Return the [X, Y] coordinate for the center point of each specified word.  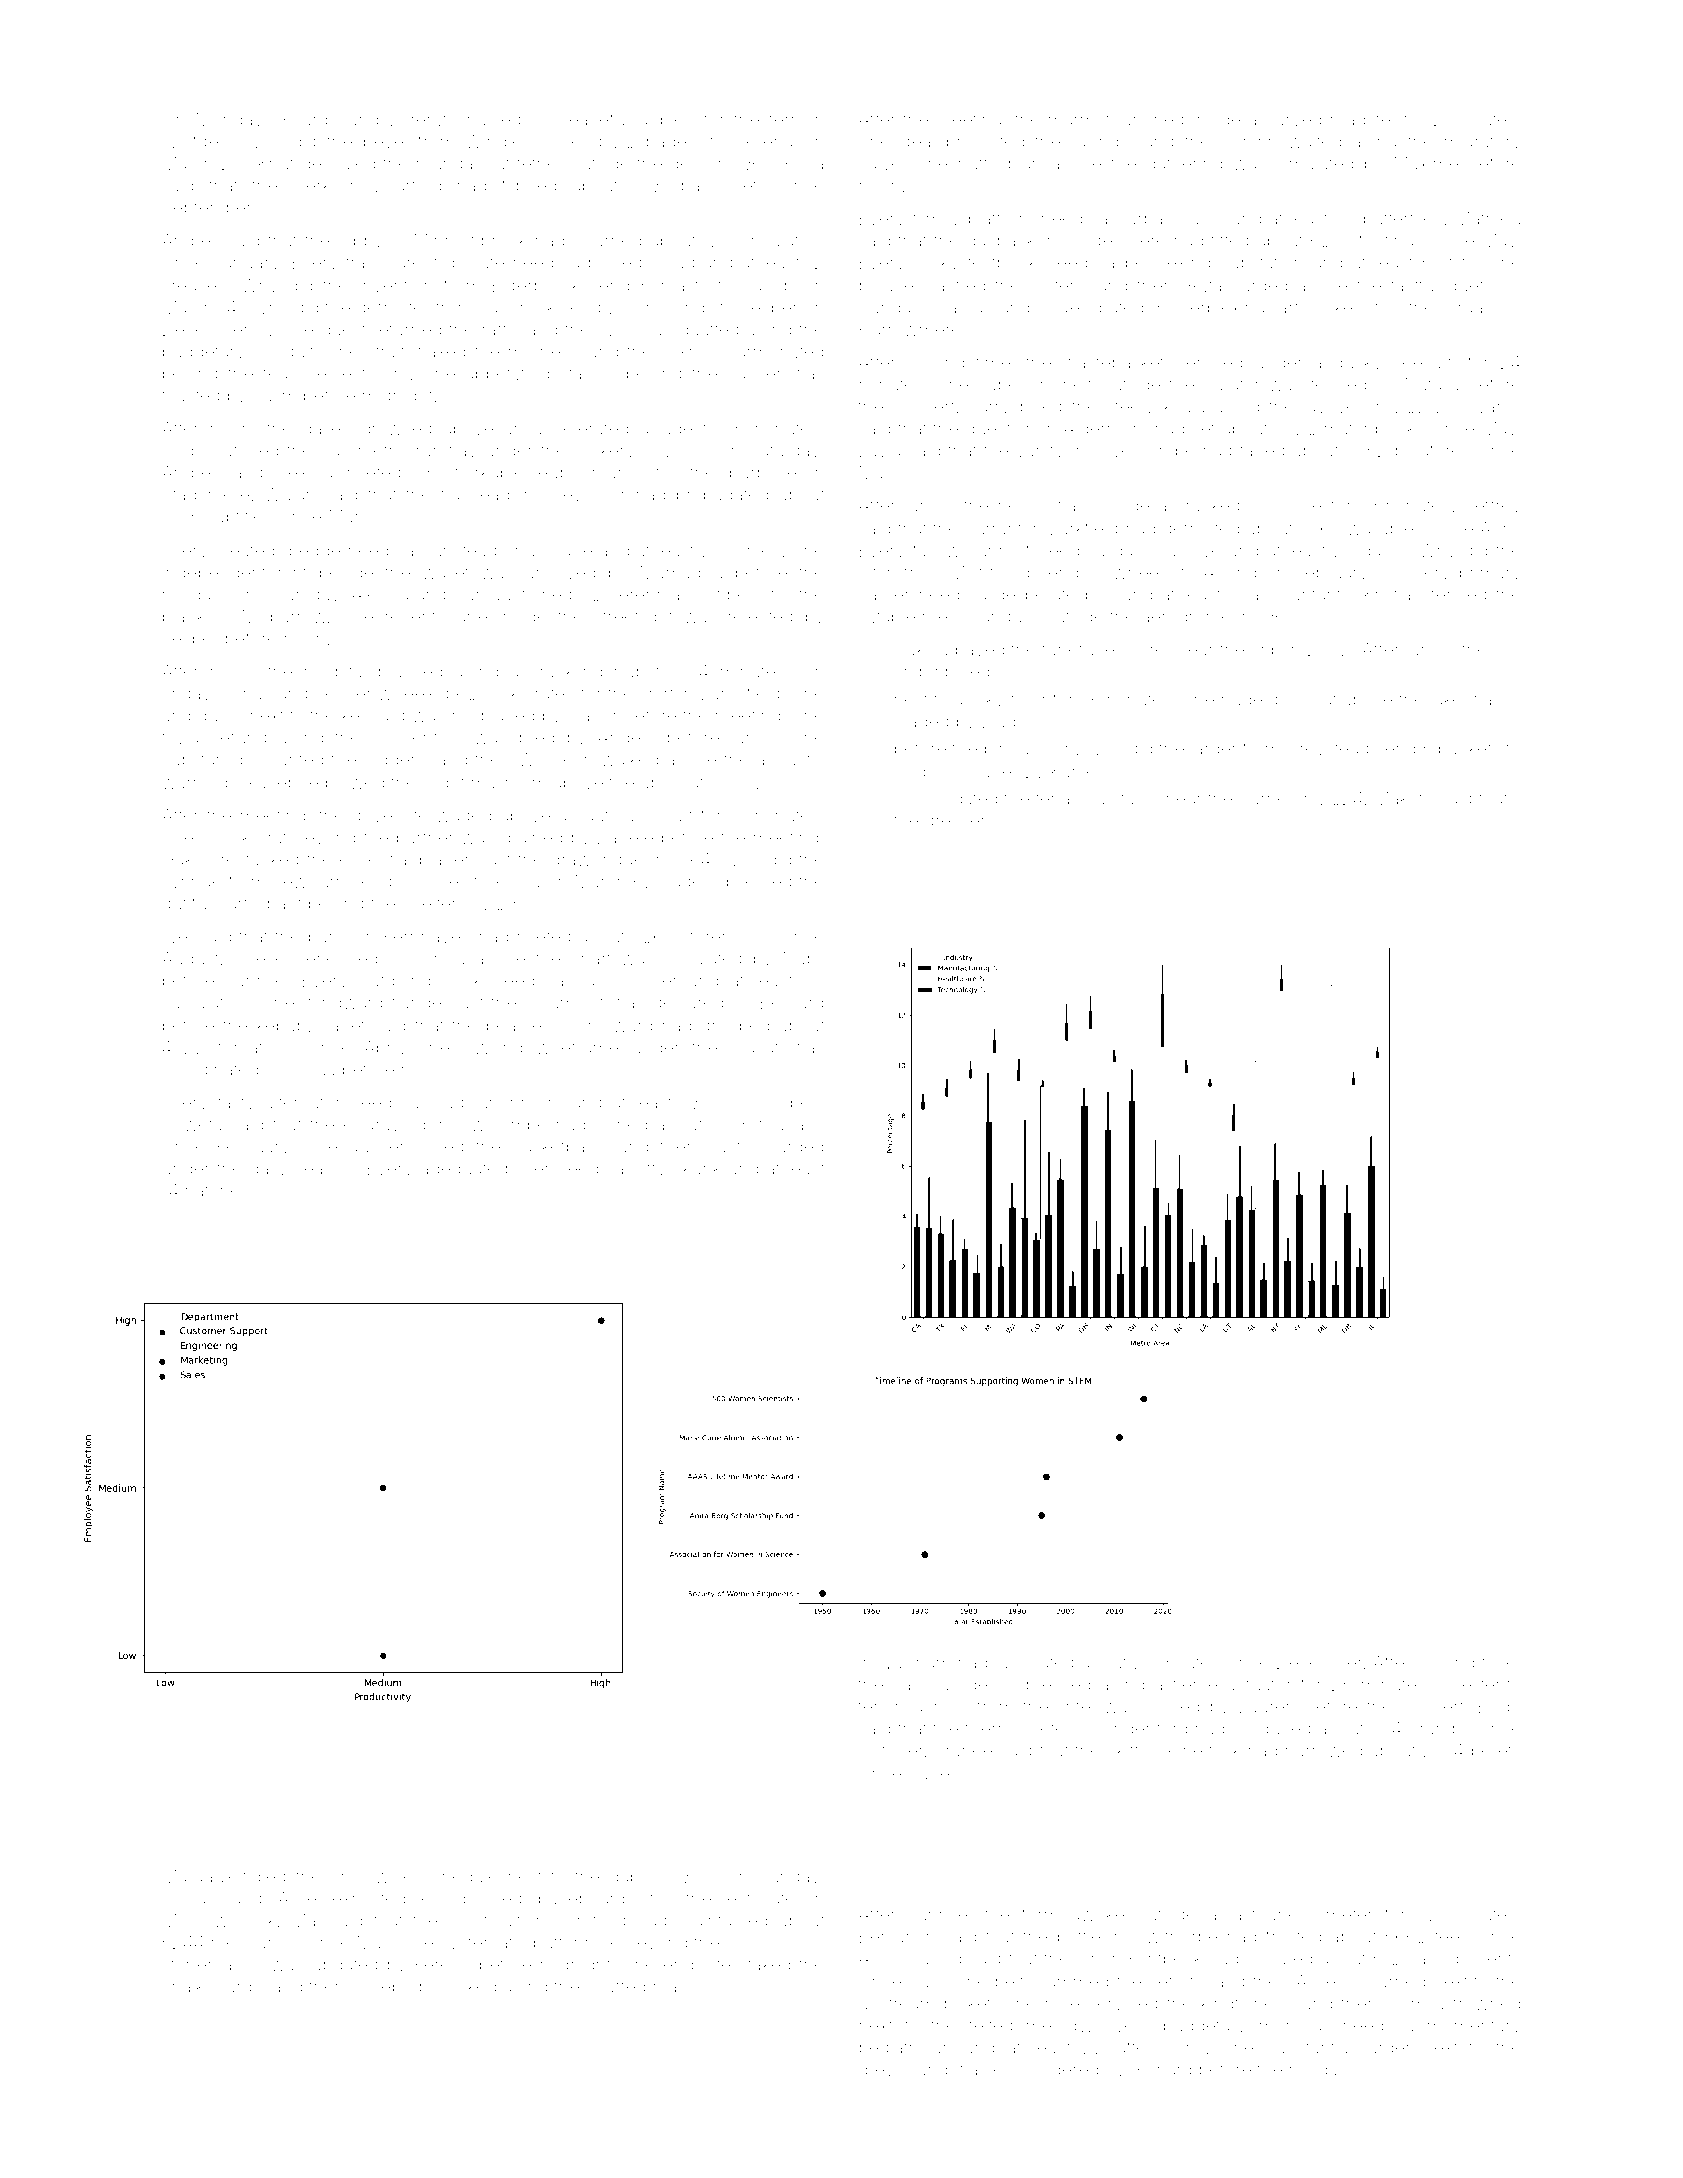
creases [193, 286]
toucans [791, 1125]
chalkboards [211, 1986]
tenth [1500, 1684]
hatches [217, 1190]
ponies [753, 553]
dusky [1358, 364]
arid [176, 715]
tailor [1139, 799]
